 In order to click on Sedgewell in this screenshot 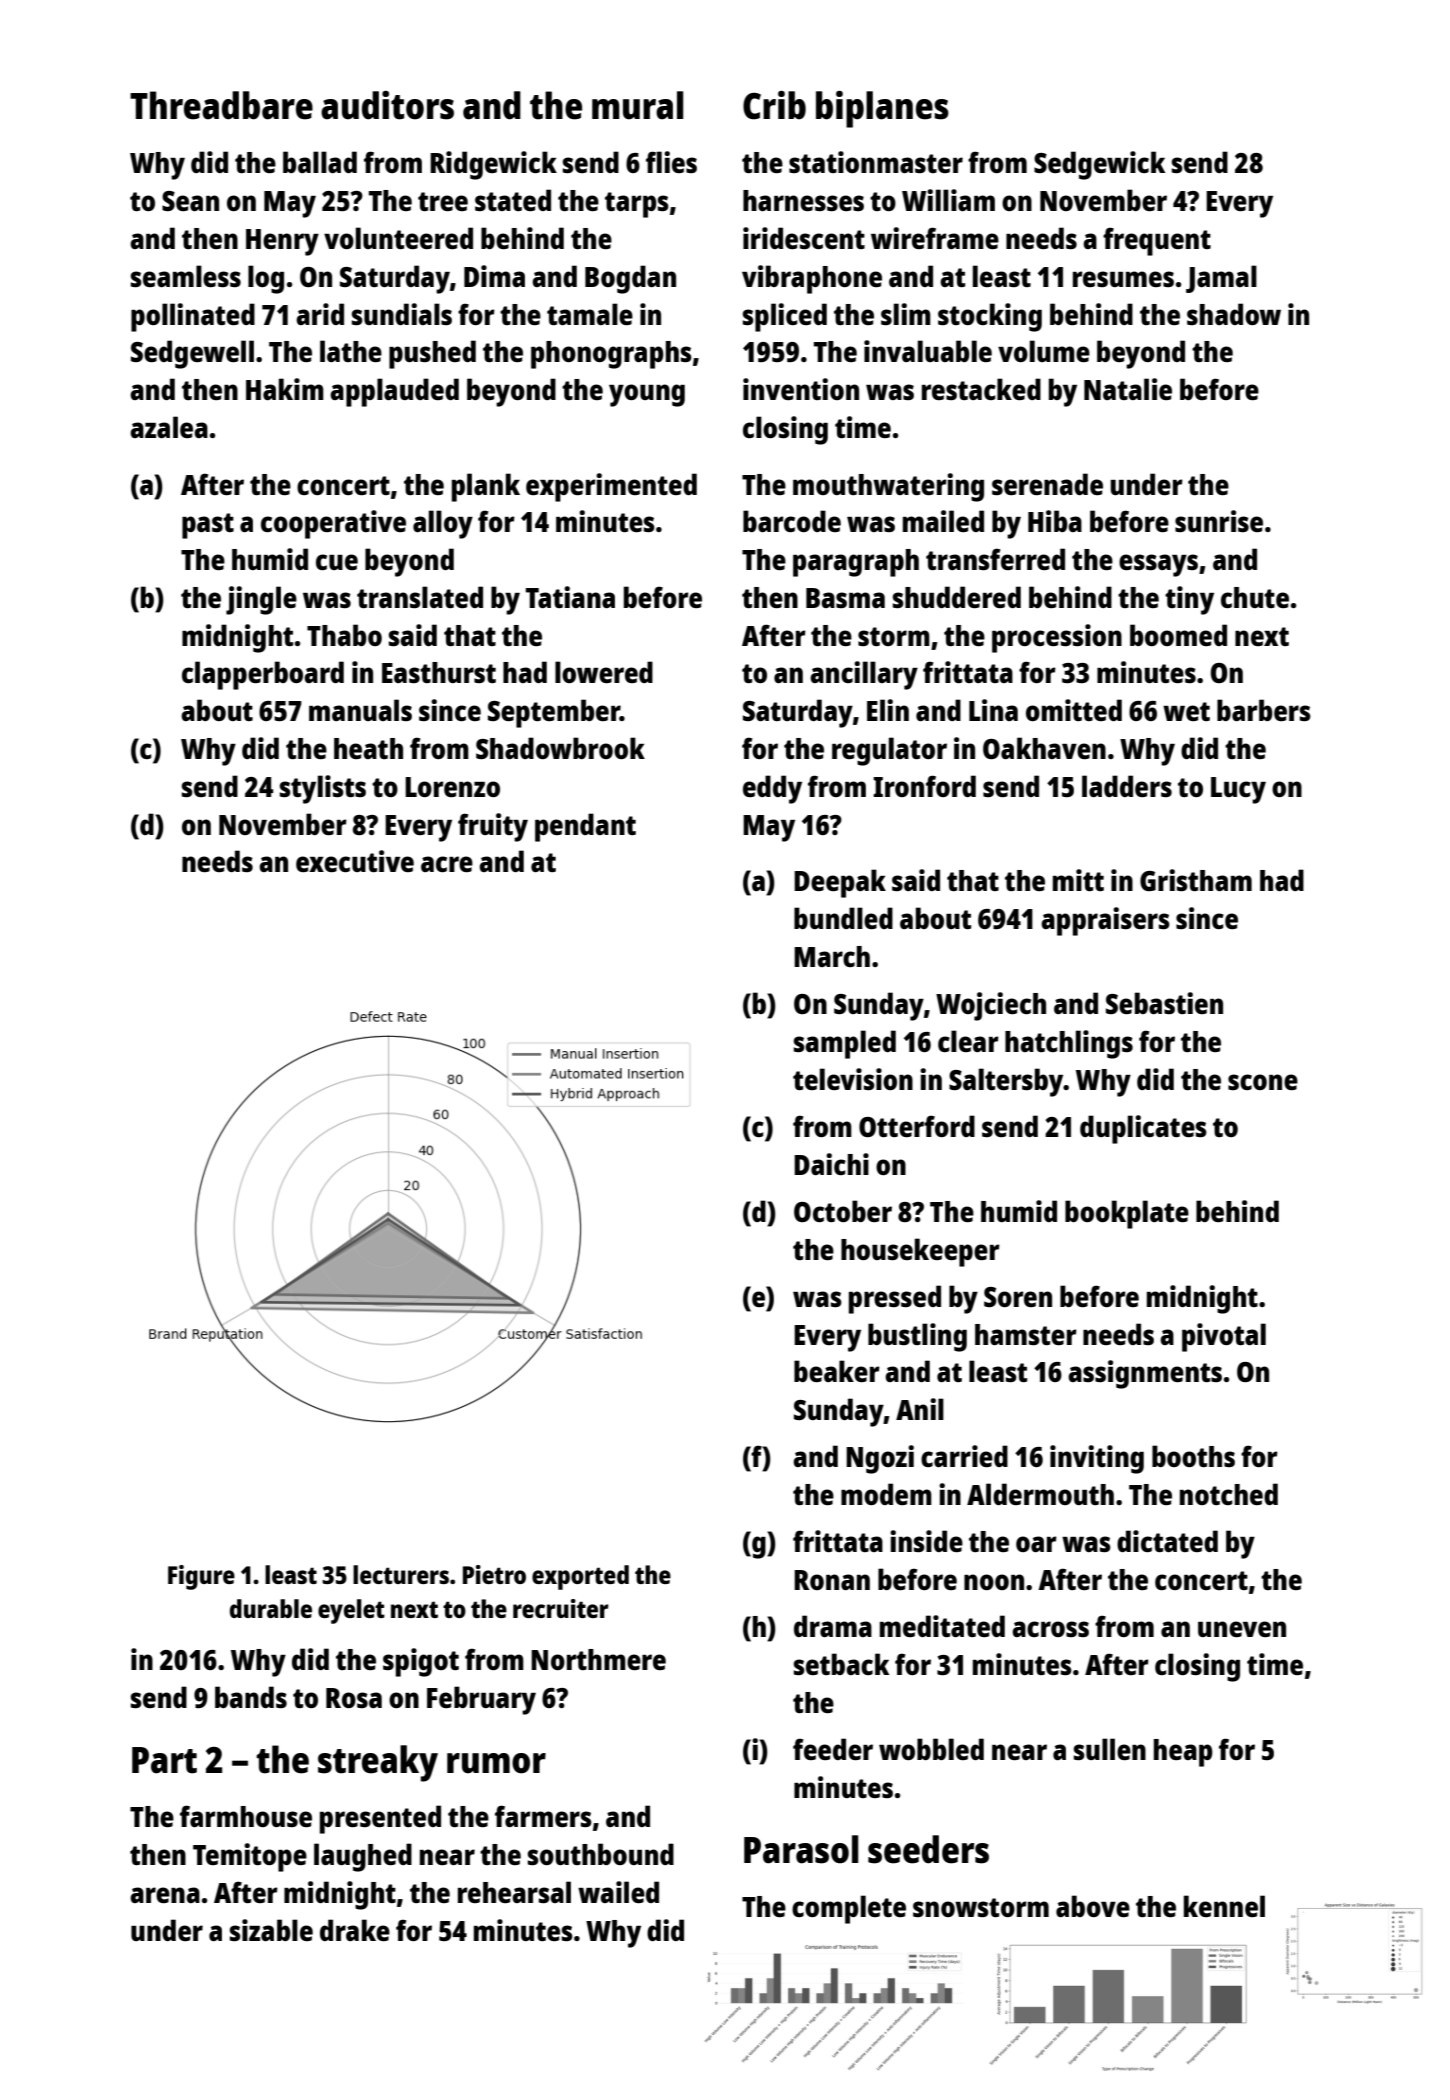, I will do `click(192, 354)`.
